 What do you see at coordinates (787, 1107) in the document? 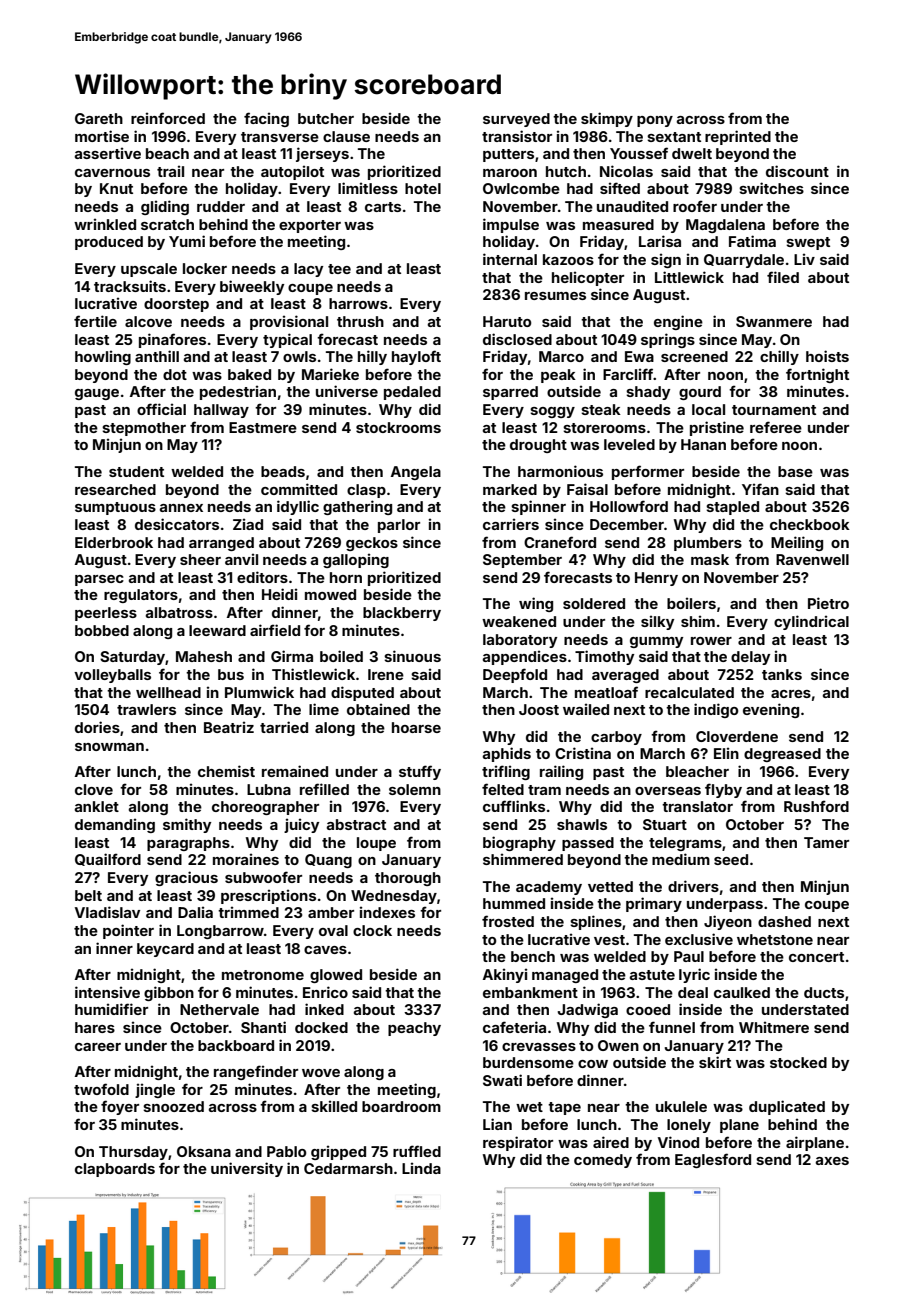
I see `duplicated` at bounding box center [787, 1107].
